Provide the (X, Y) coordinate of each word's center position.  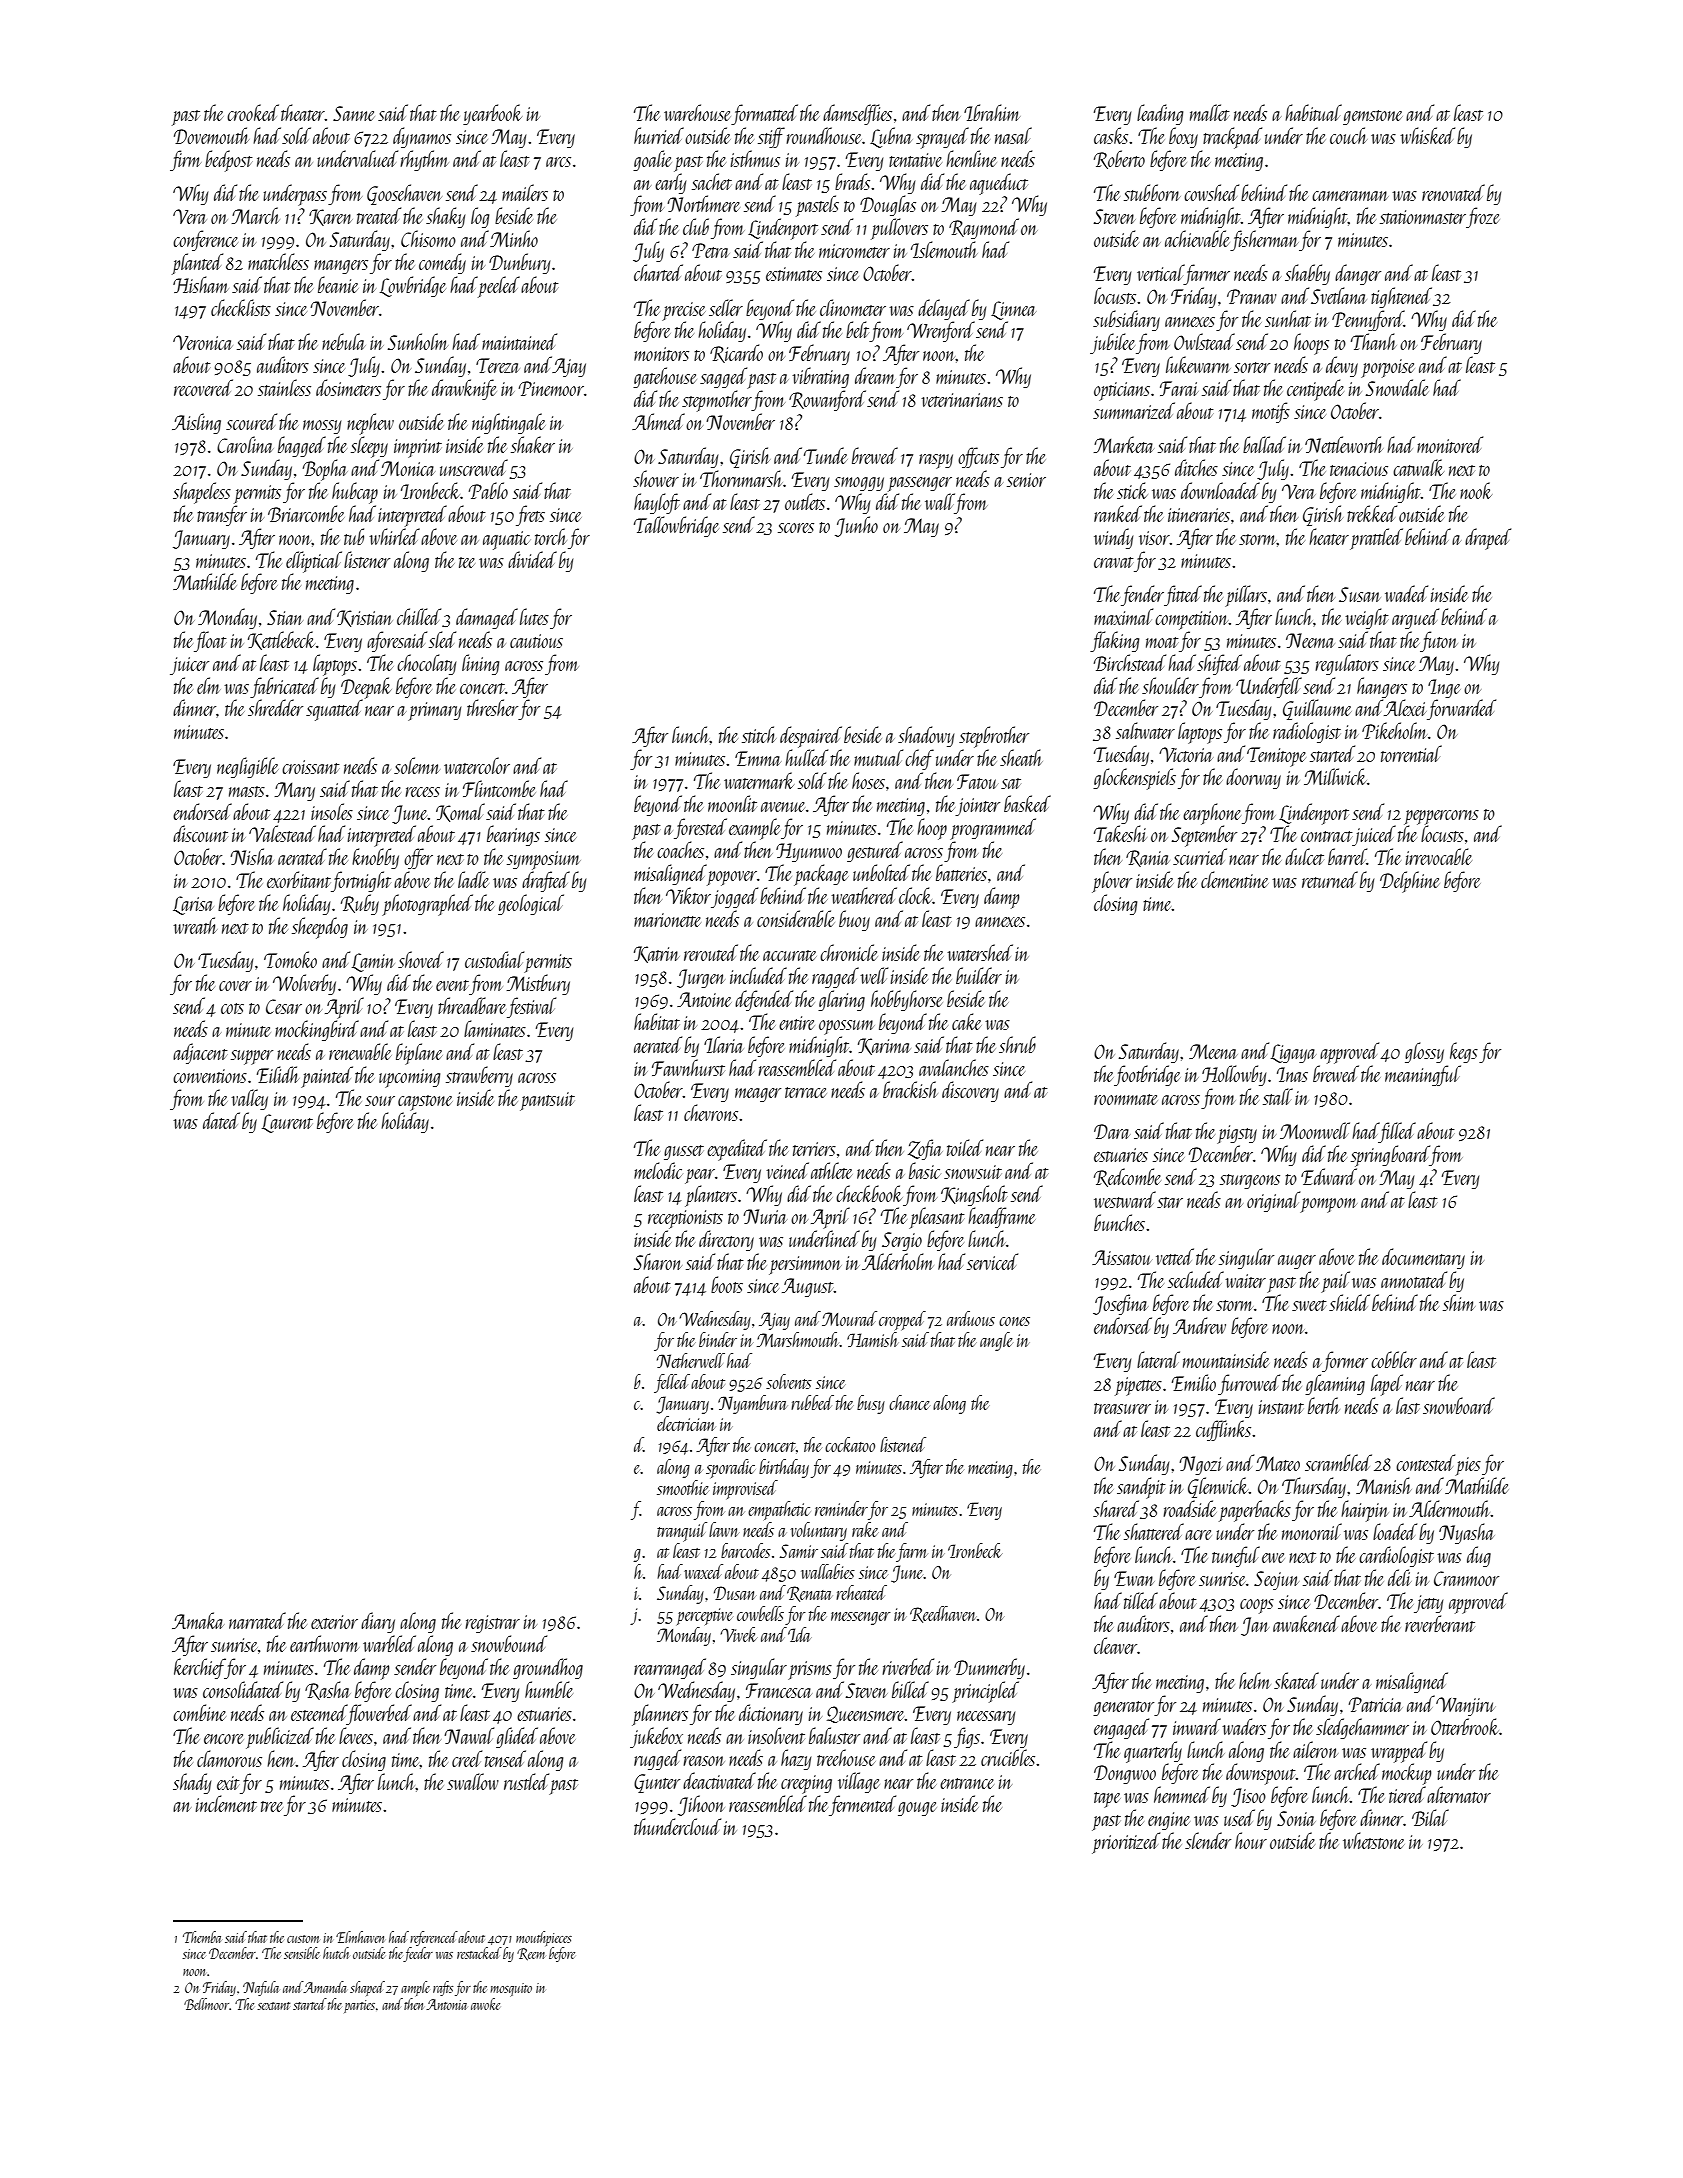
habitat (657, 1021)
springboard (1390, 1156)
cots (232, 1008)
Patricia (1376, 1704)
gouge (917, 1809)
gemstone (1373, 117)
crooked (253, 112)
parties (359, 2006)
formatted (765, 114)
